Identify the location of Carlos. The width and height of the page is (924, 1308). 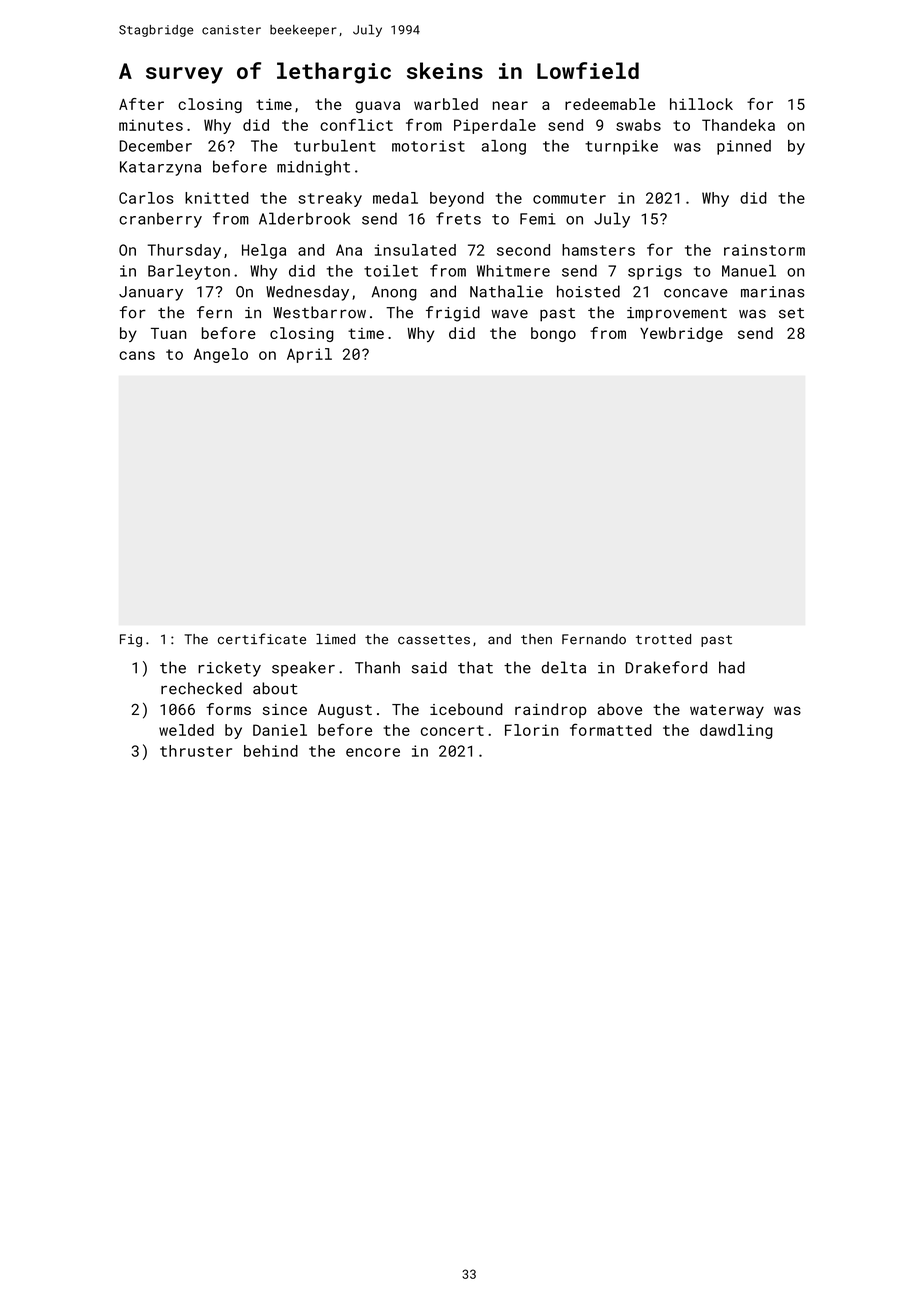
(146, 198).
